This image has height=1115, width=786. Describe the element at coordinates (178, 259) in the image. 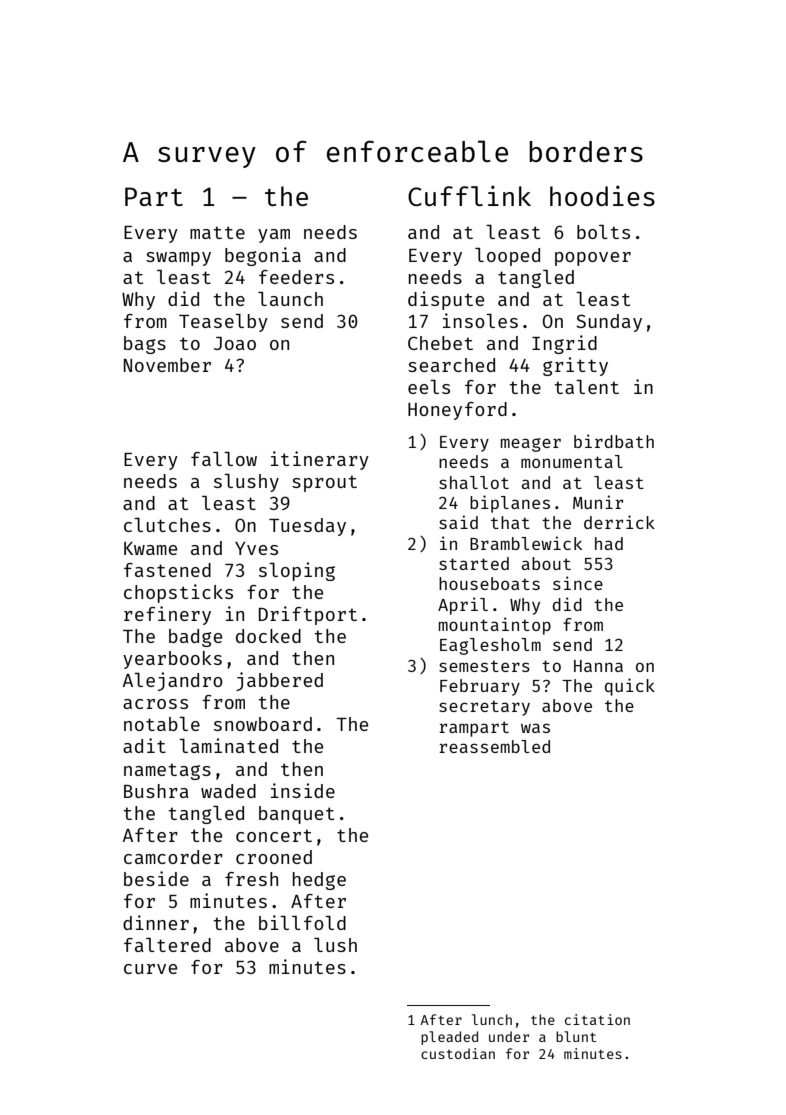

I see `swampy` at that location.
